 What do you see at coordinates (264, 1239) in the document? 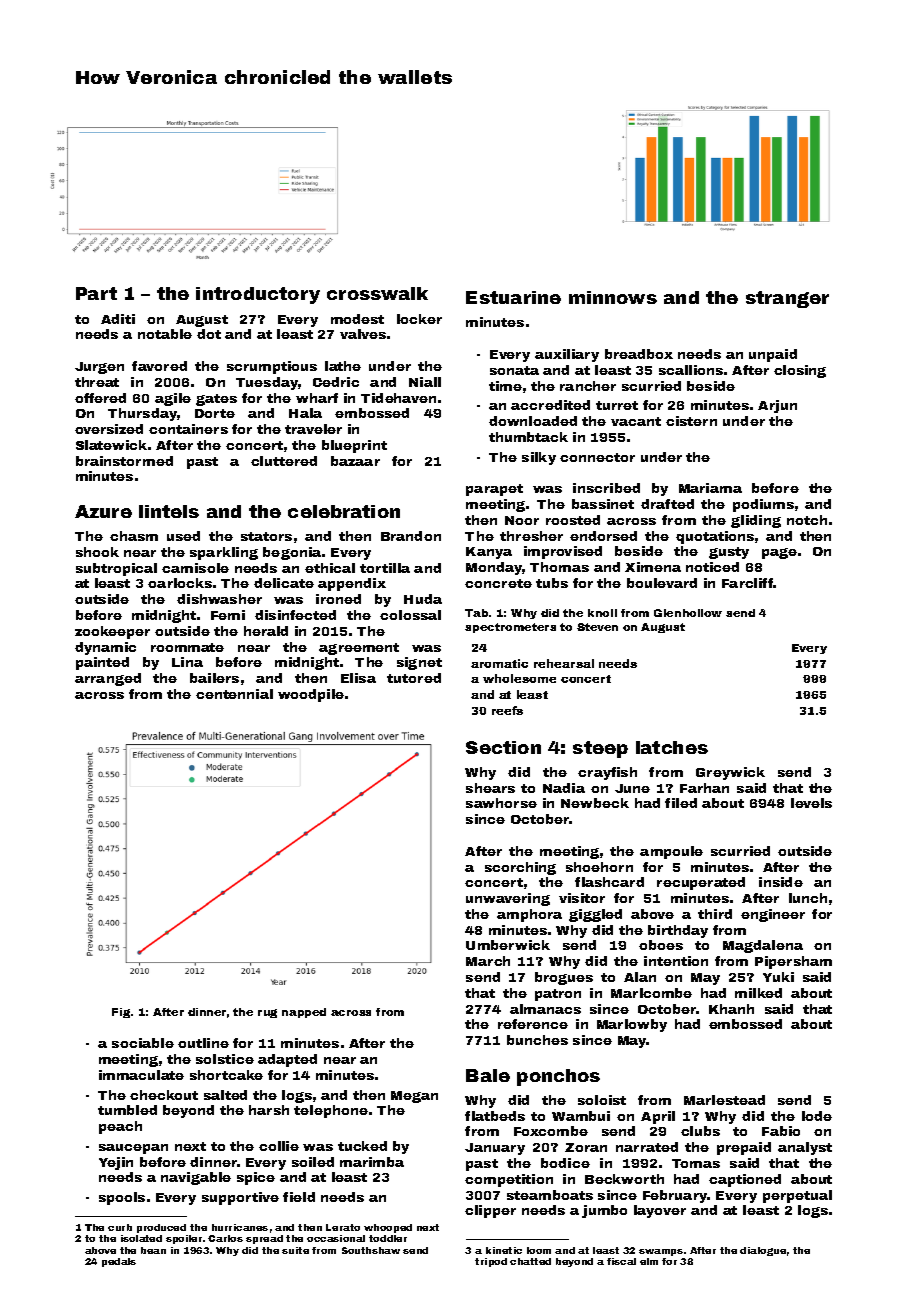
I see `spread` at bounding box center [264, 1239].
